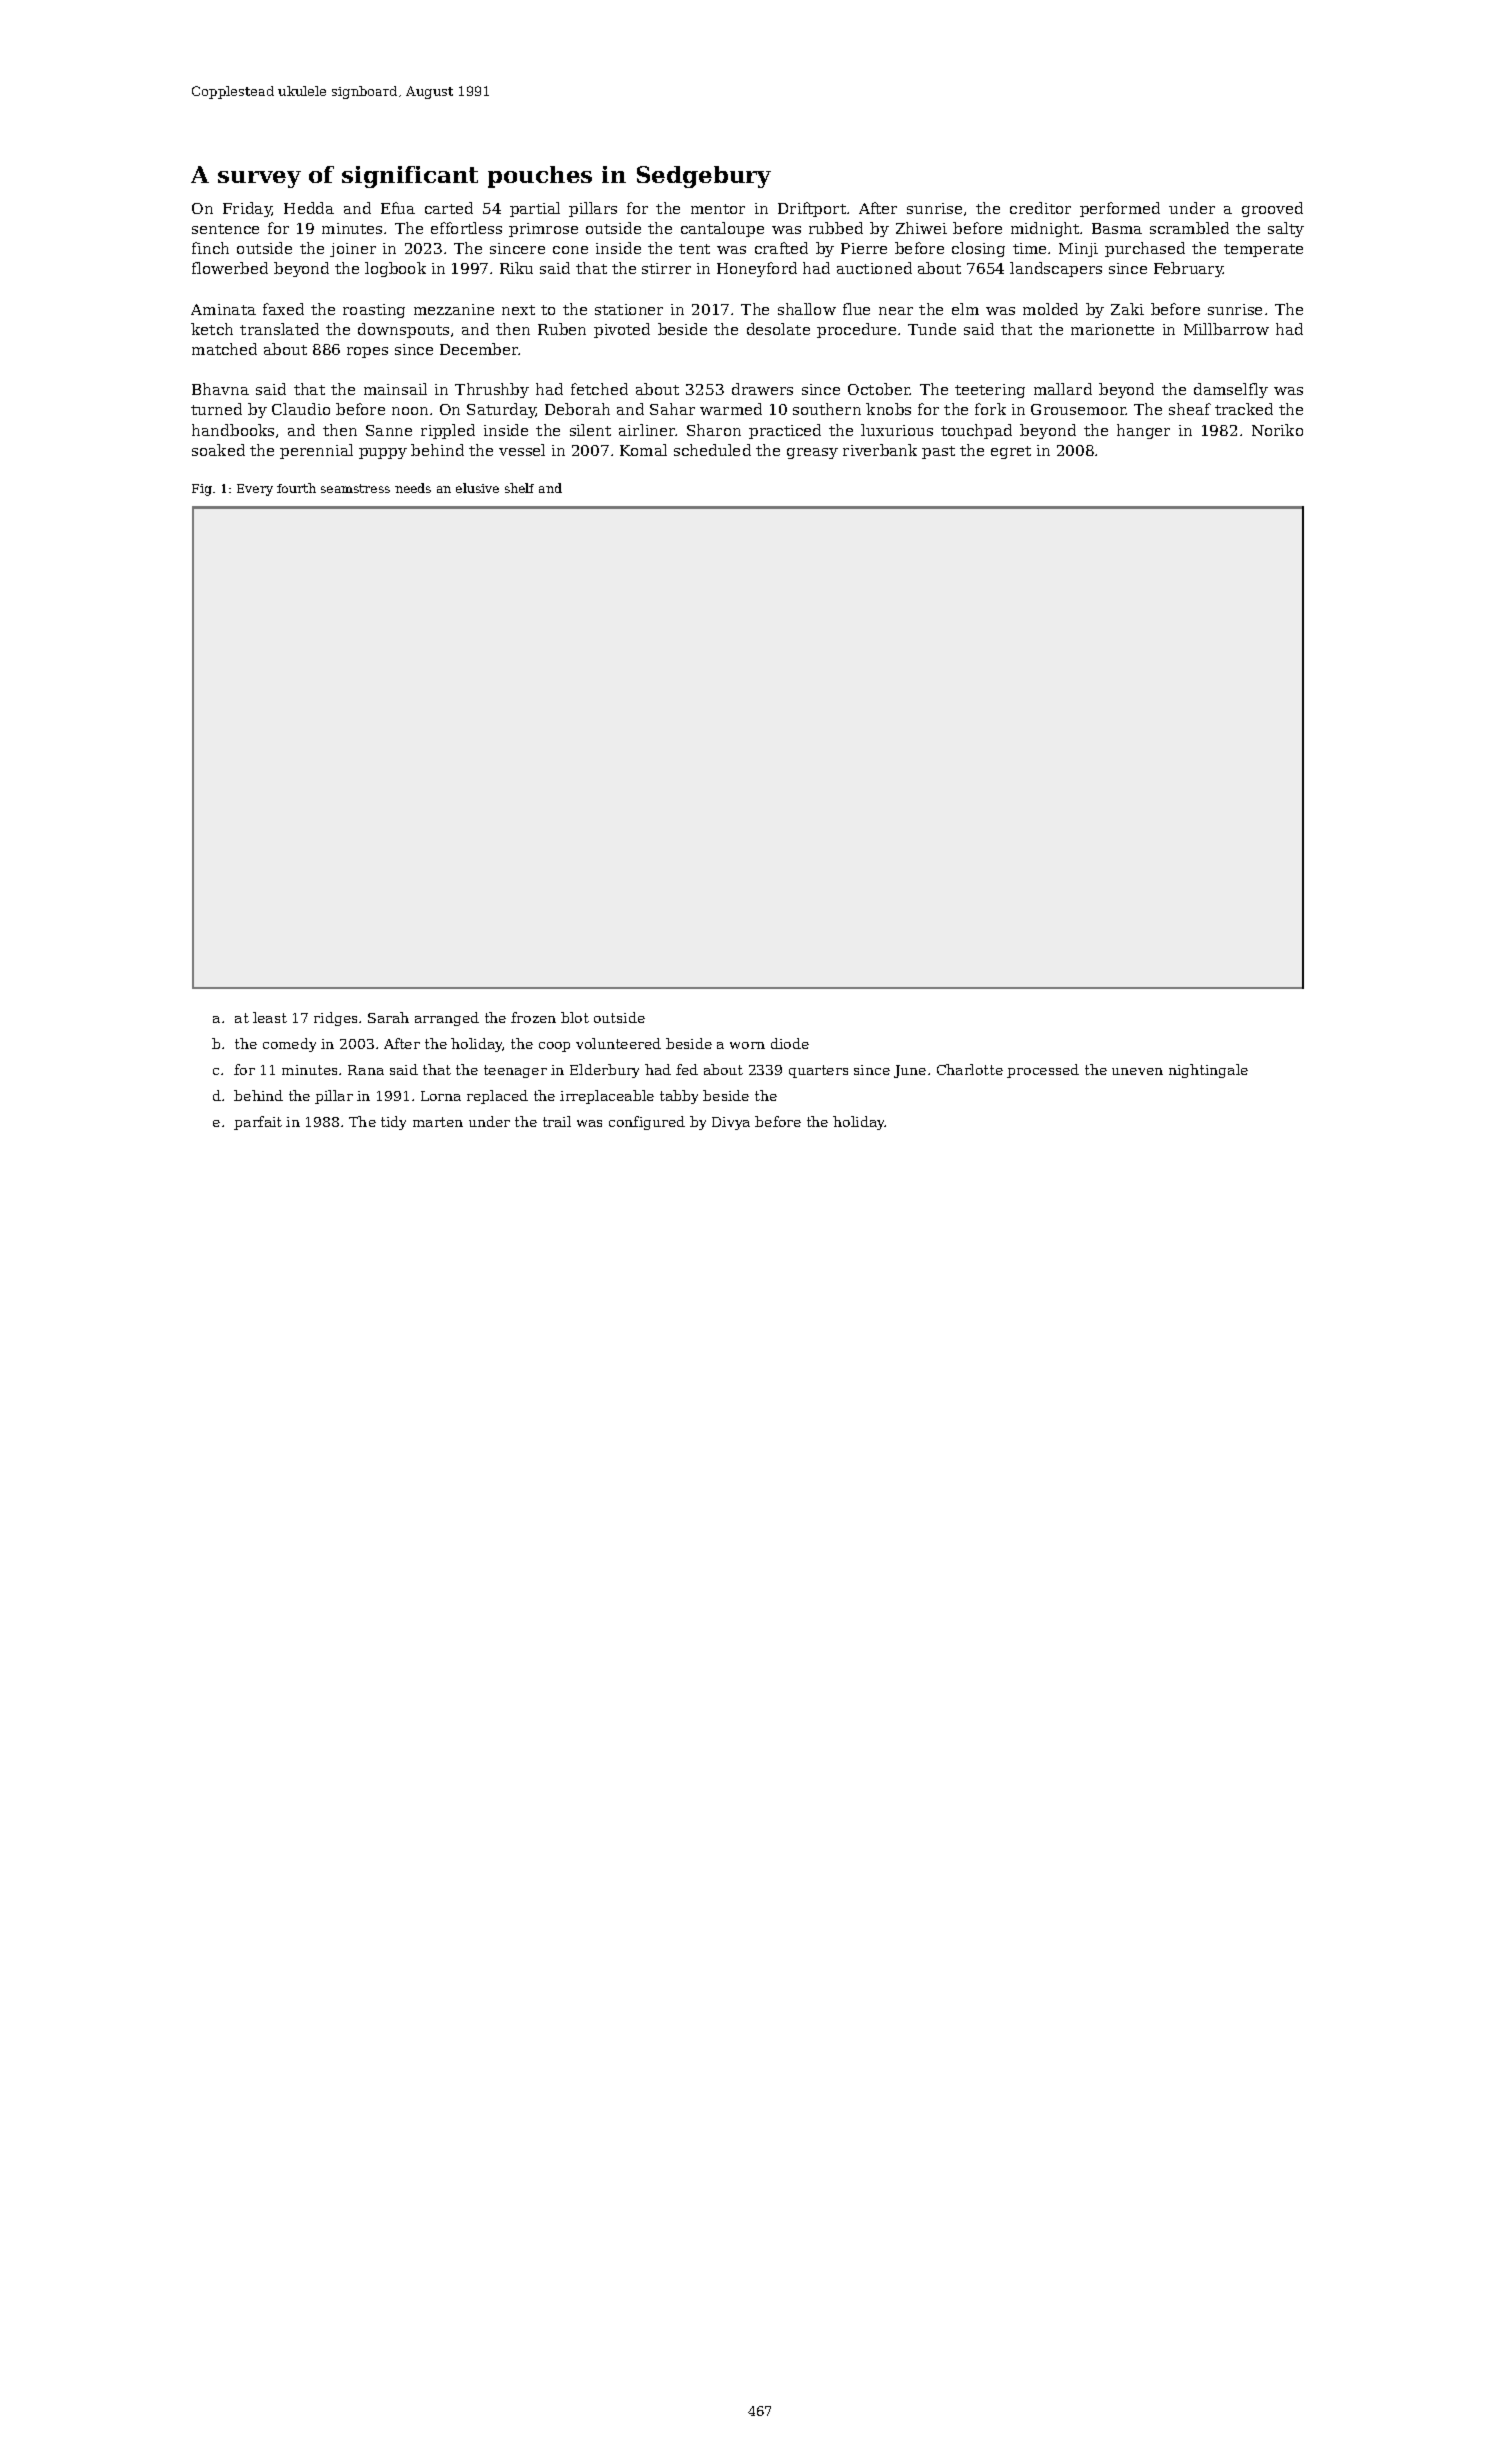  Describe the element at coordinates (1208, 1071) in the screenshot. I see `nightingale` at that location.
